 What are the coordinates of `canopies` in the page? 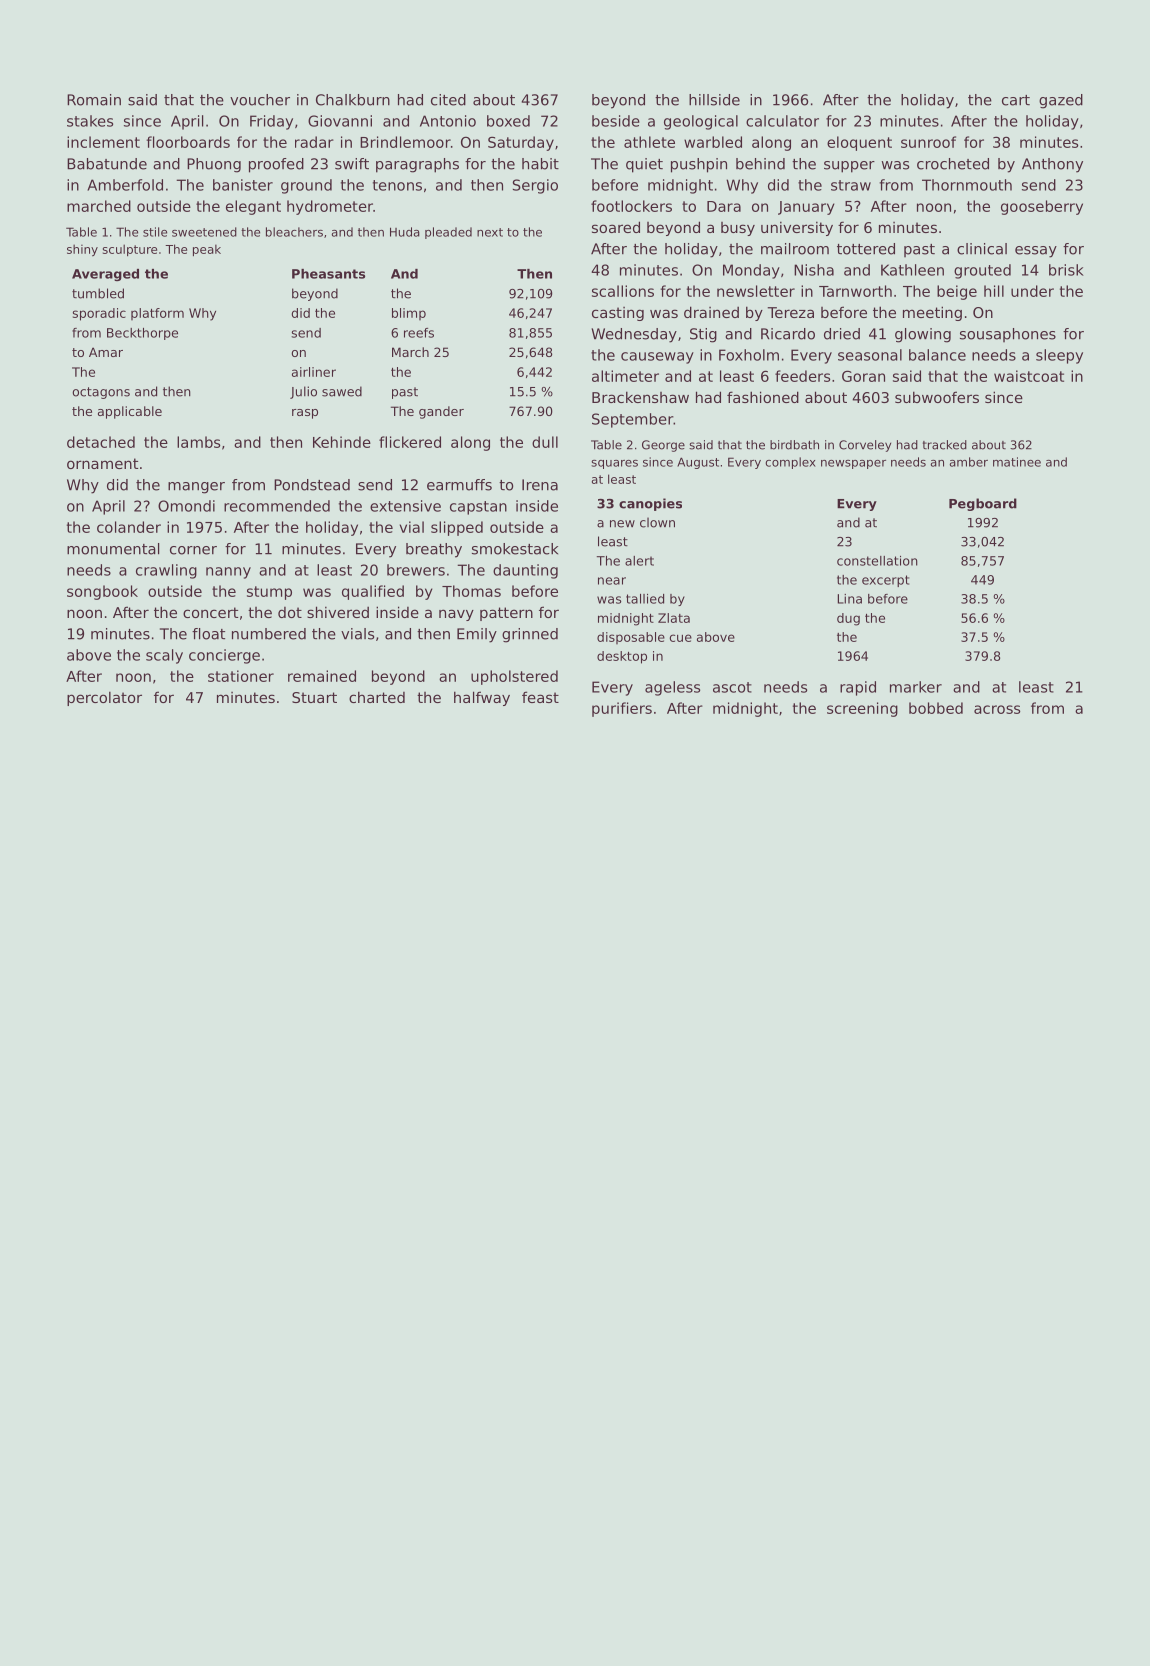 It's located at (650, 504).
